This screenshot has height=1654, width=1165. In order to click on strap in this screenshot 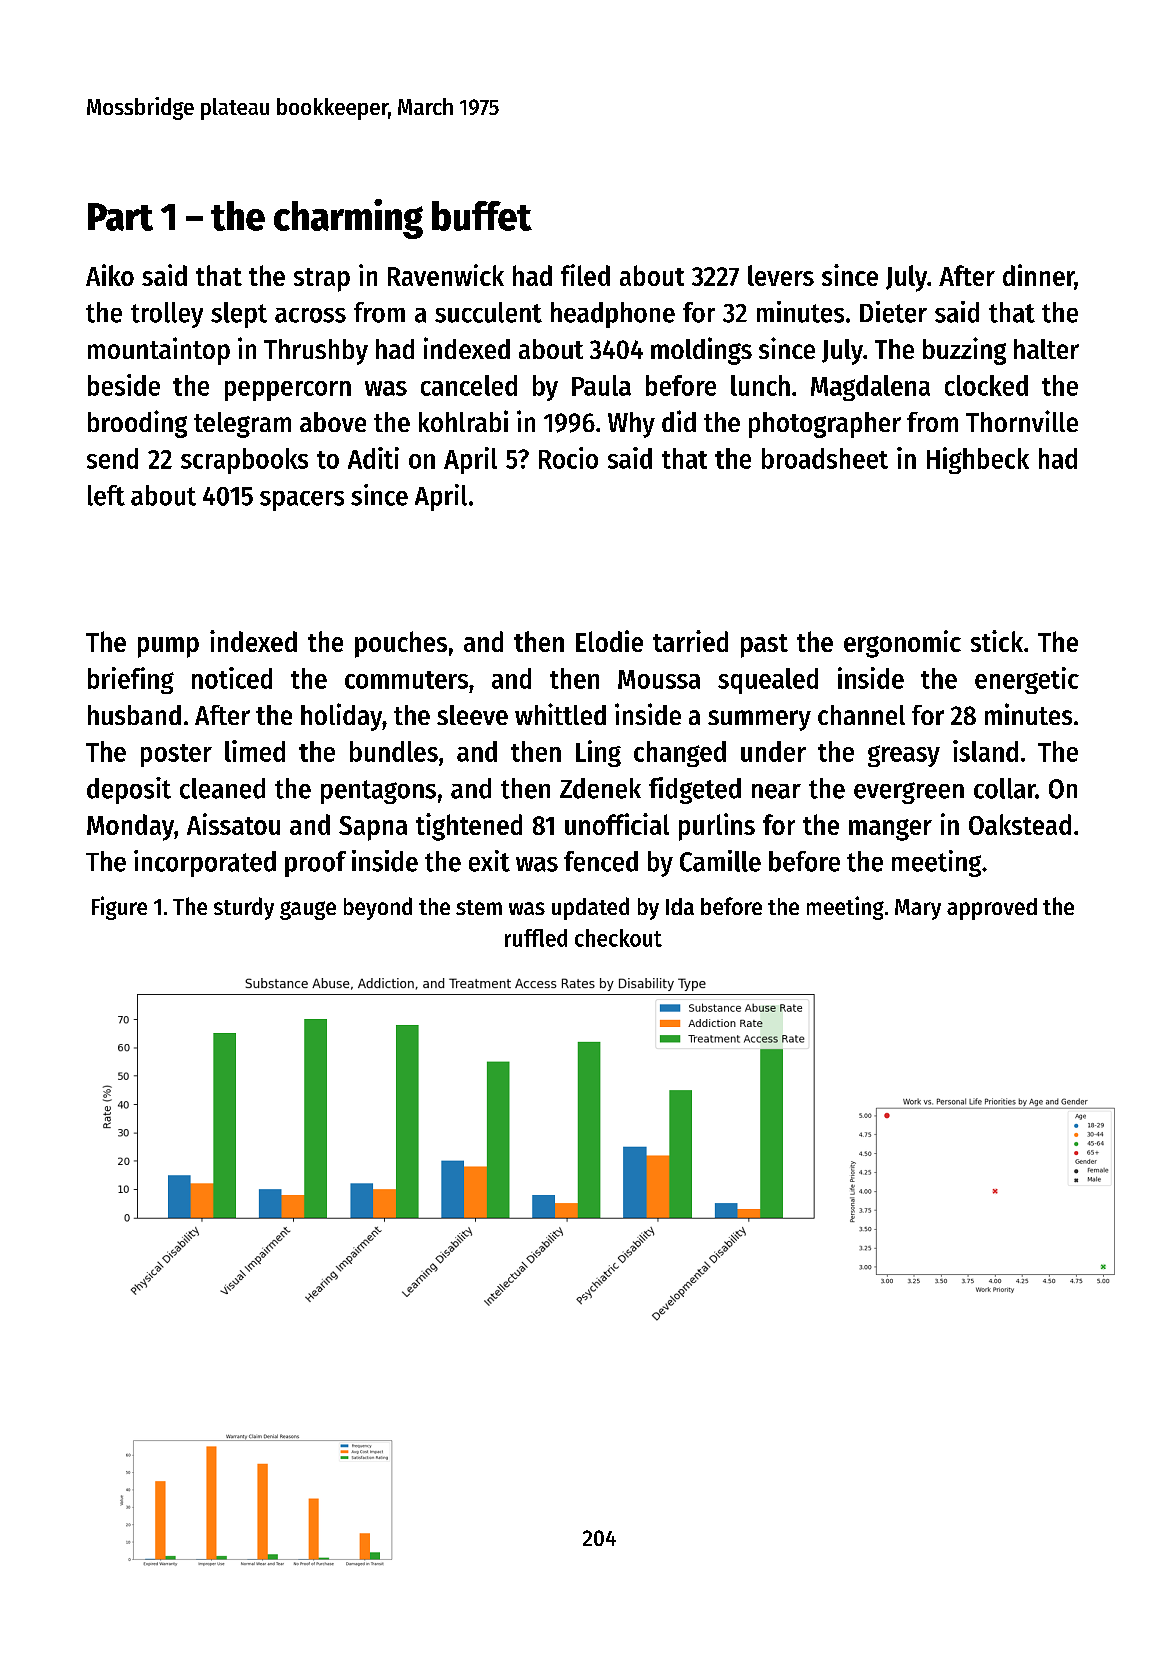, I will do `click(322, 280)`.
